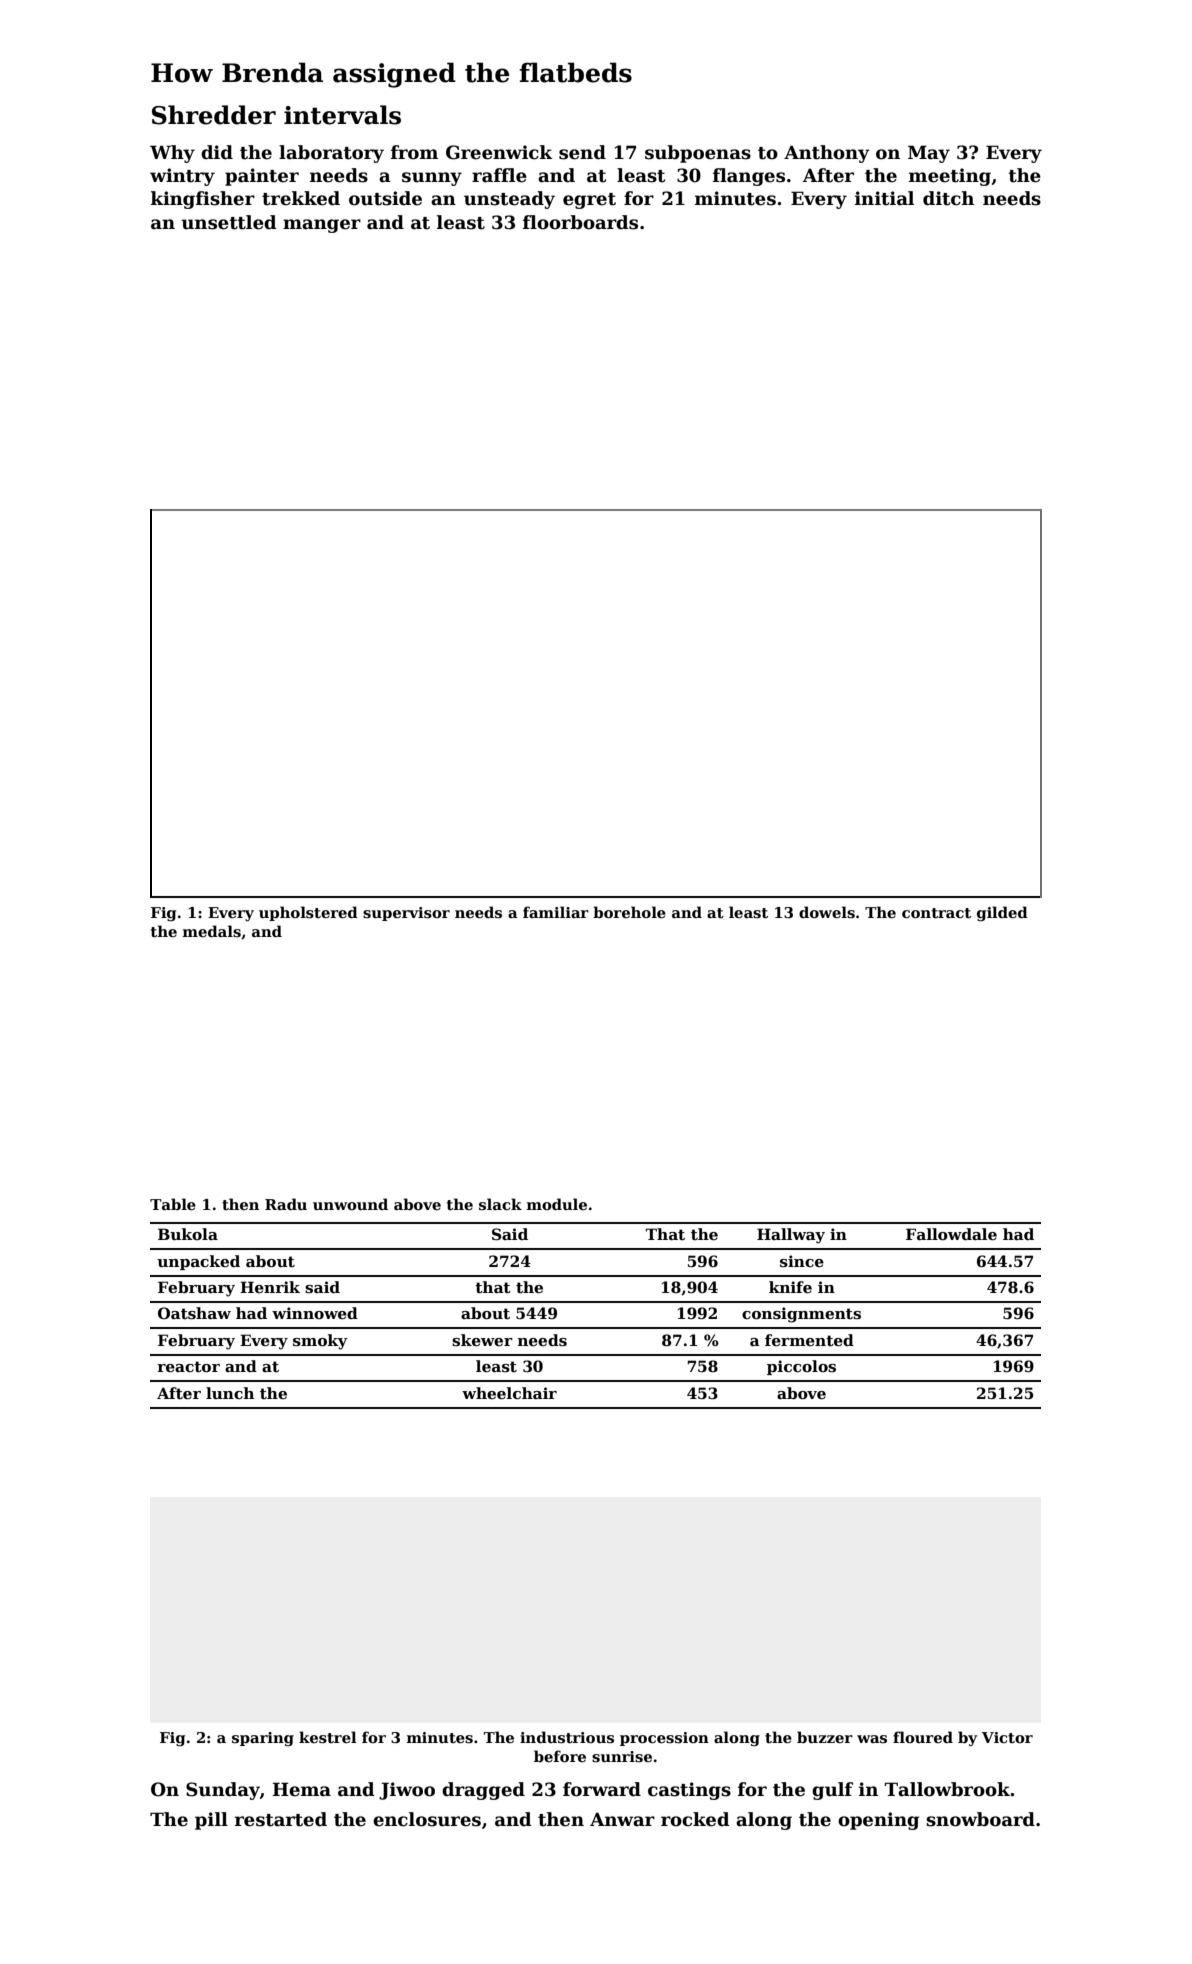 This screenshot has height=1964, width=1192. I want to click on skewer, so click(482, 1340).
